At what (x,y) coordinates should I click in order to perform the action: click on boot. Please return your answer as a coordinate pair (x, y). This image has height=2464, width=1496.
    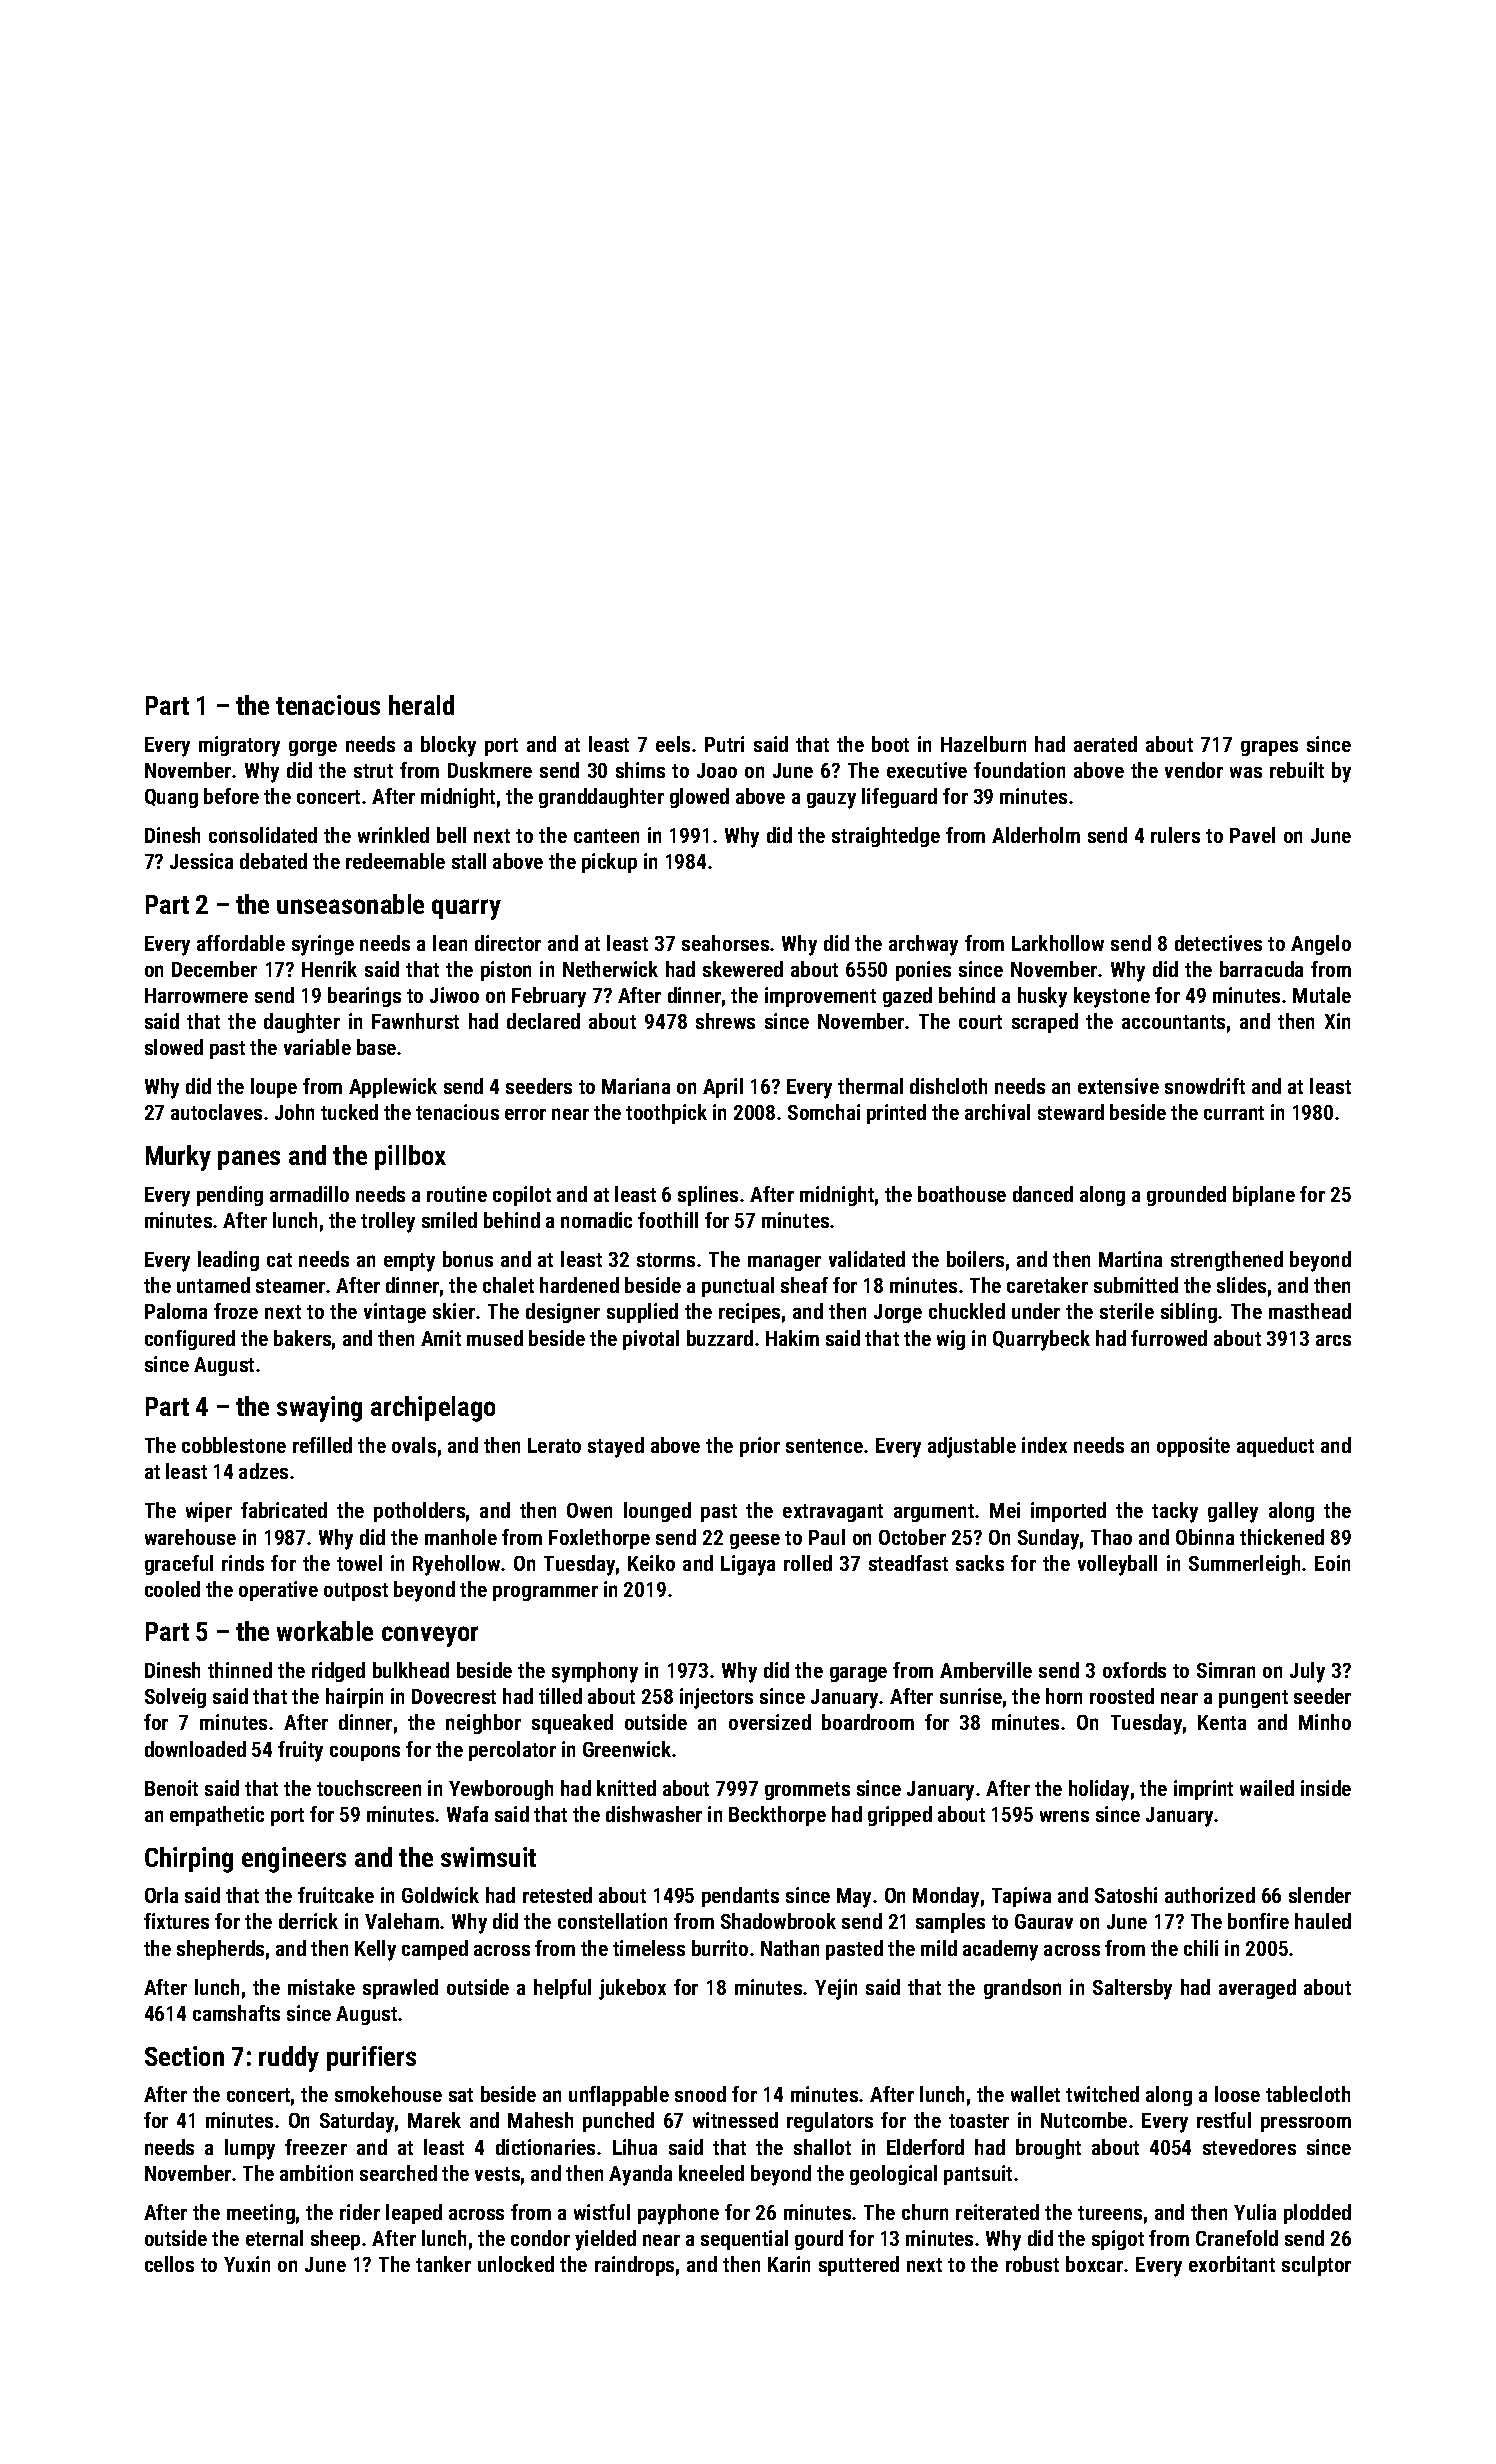
    Looking at the image, I should click on (890, 744).
